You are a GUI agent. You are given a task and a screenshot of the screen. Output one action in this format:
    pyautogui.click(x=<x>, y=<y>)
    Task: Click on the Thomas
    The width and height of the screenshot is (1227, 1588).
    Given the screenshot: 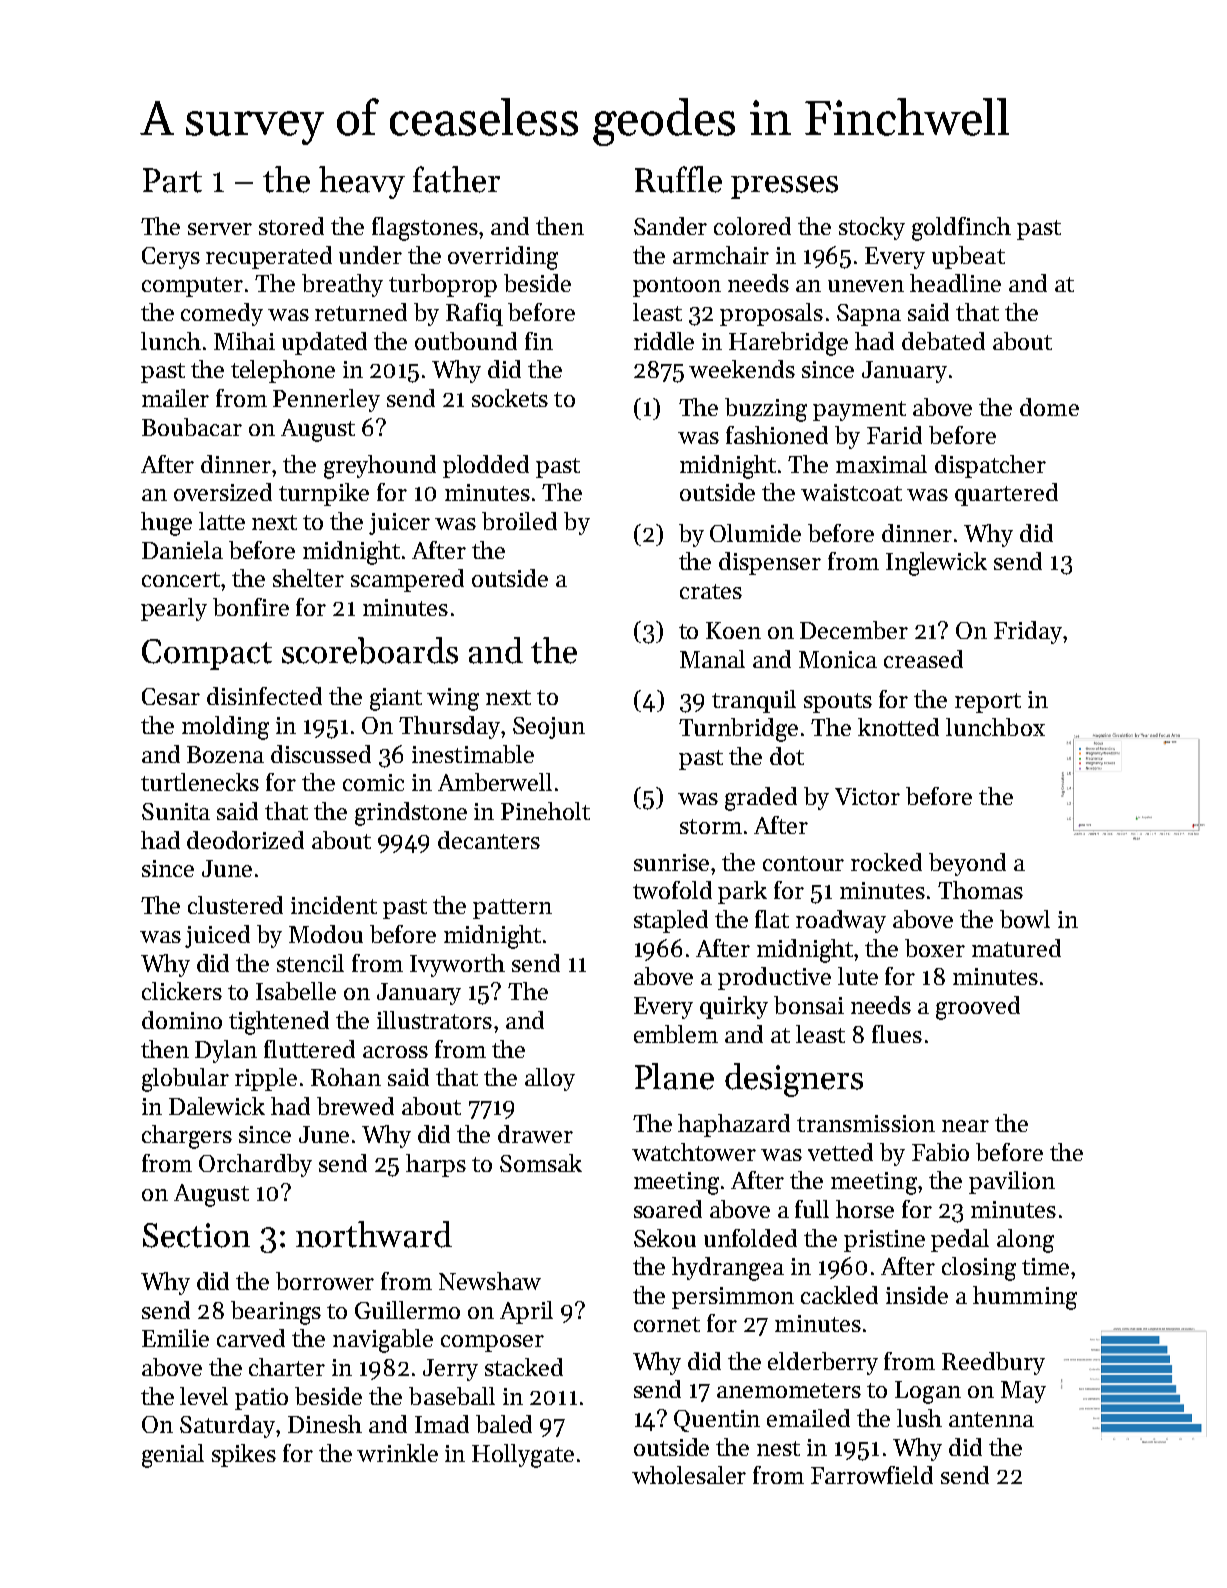 What is the action you would take?
    pyautogui.click(x=980, y=890)
